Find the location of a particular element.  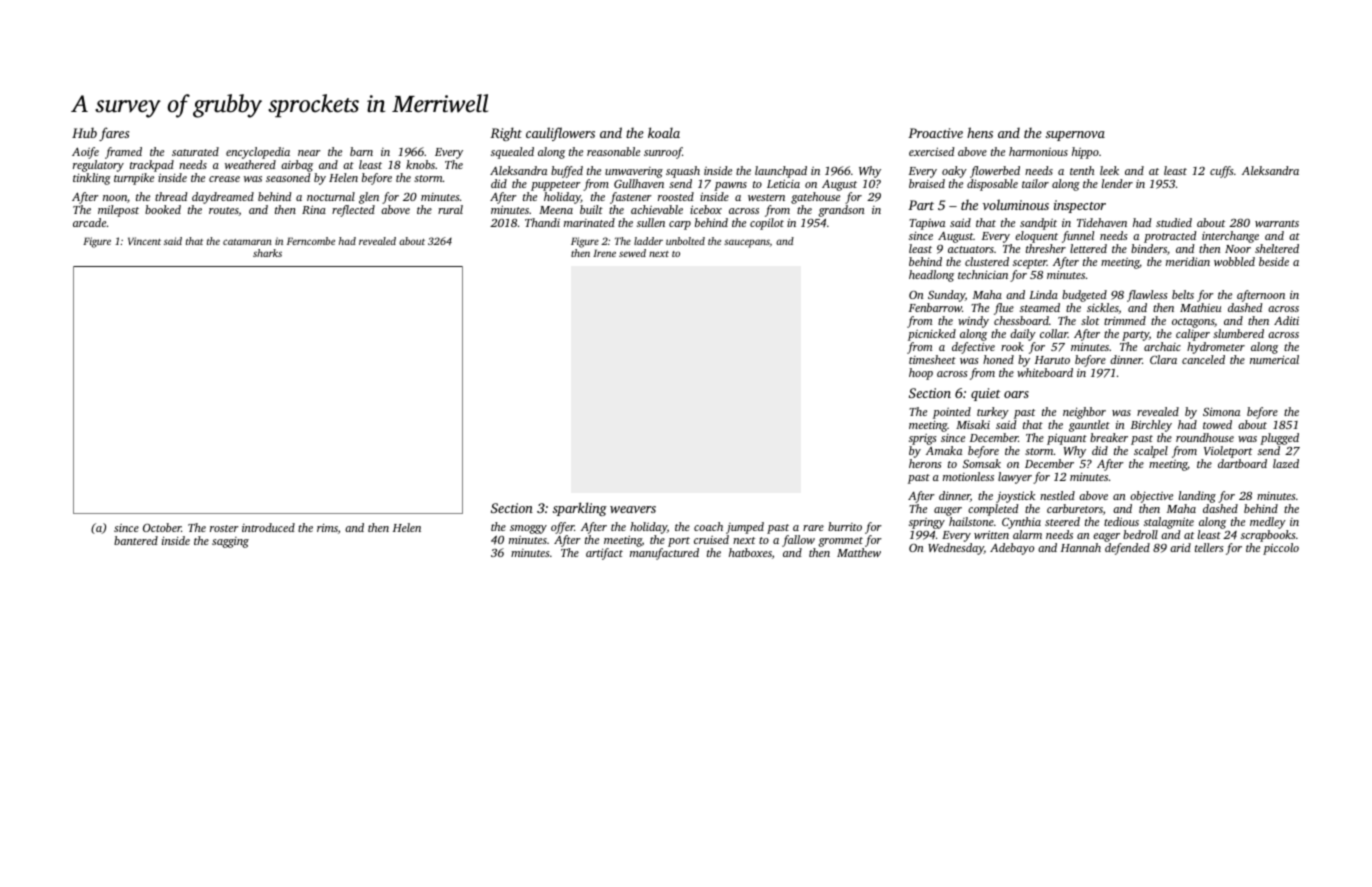

rims is located at coordinates (327, 527).
